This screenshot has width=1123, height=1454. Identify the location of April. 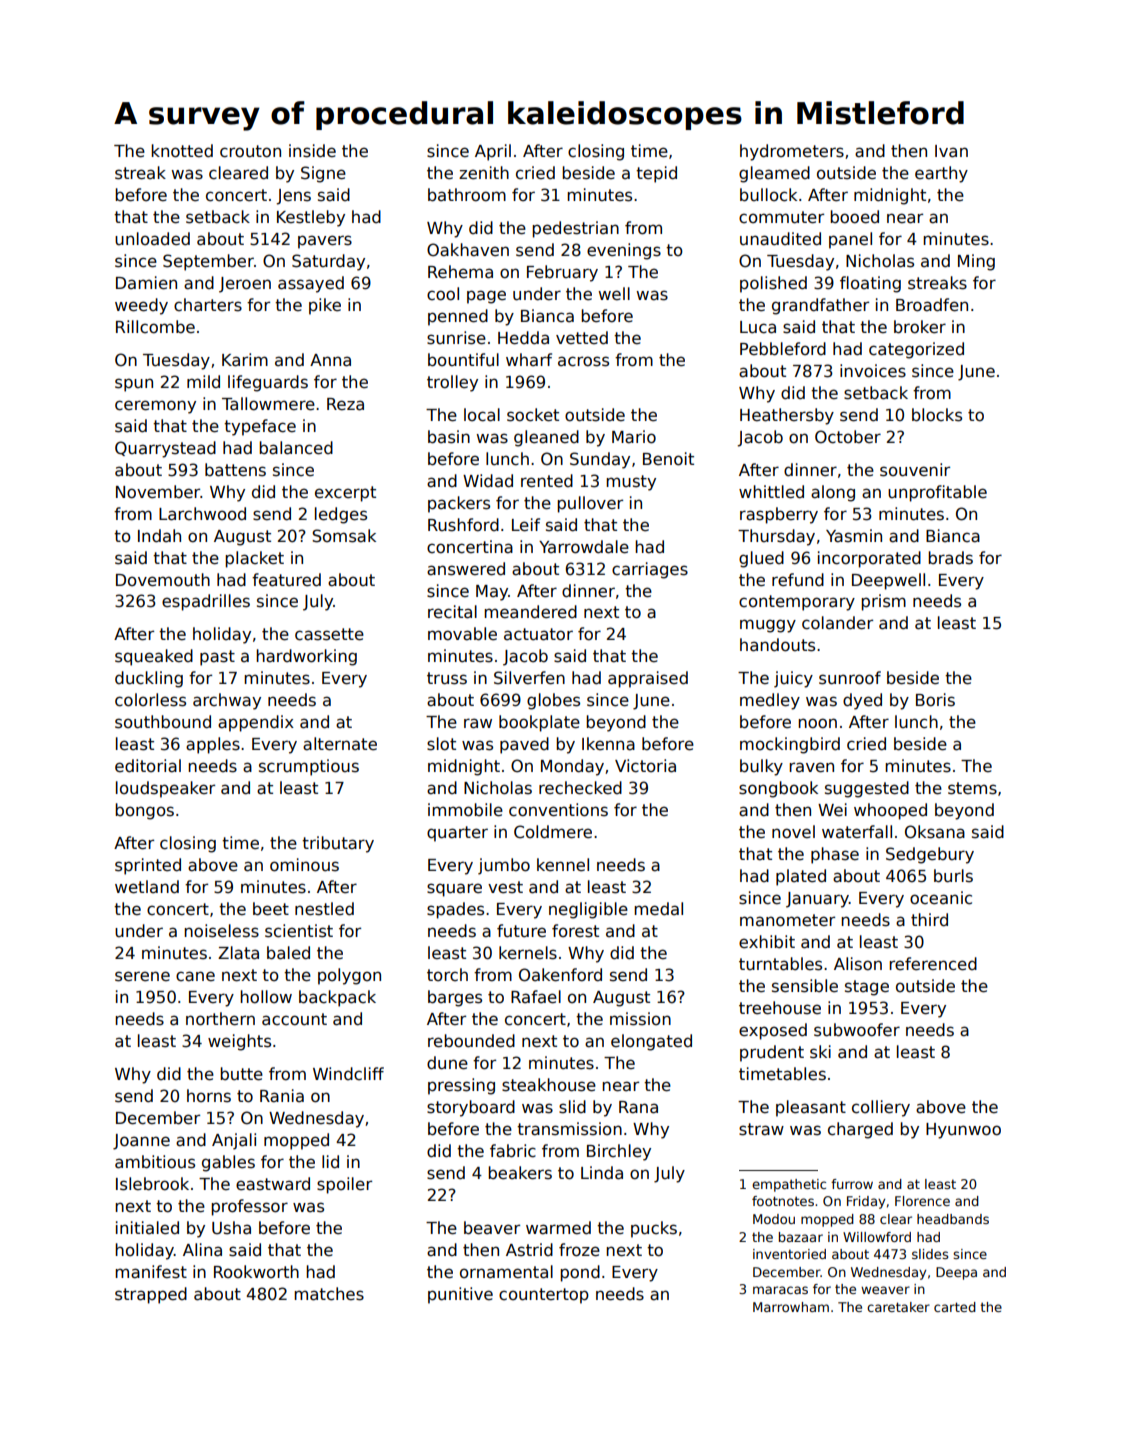
(493, 152).
